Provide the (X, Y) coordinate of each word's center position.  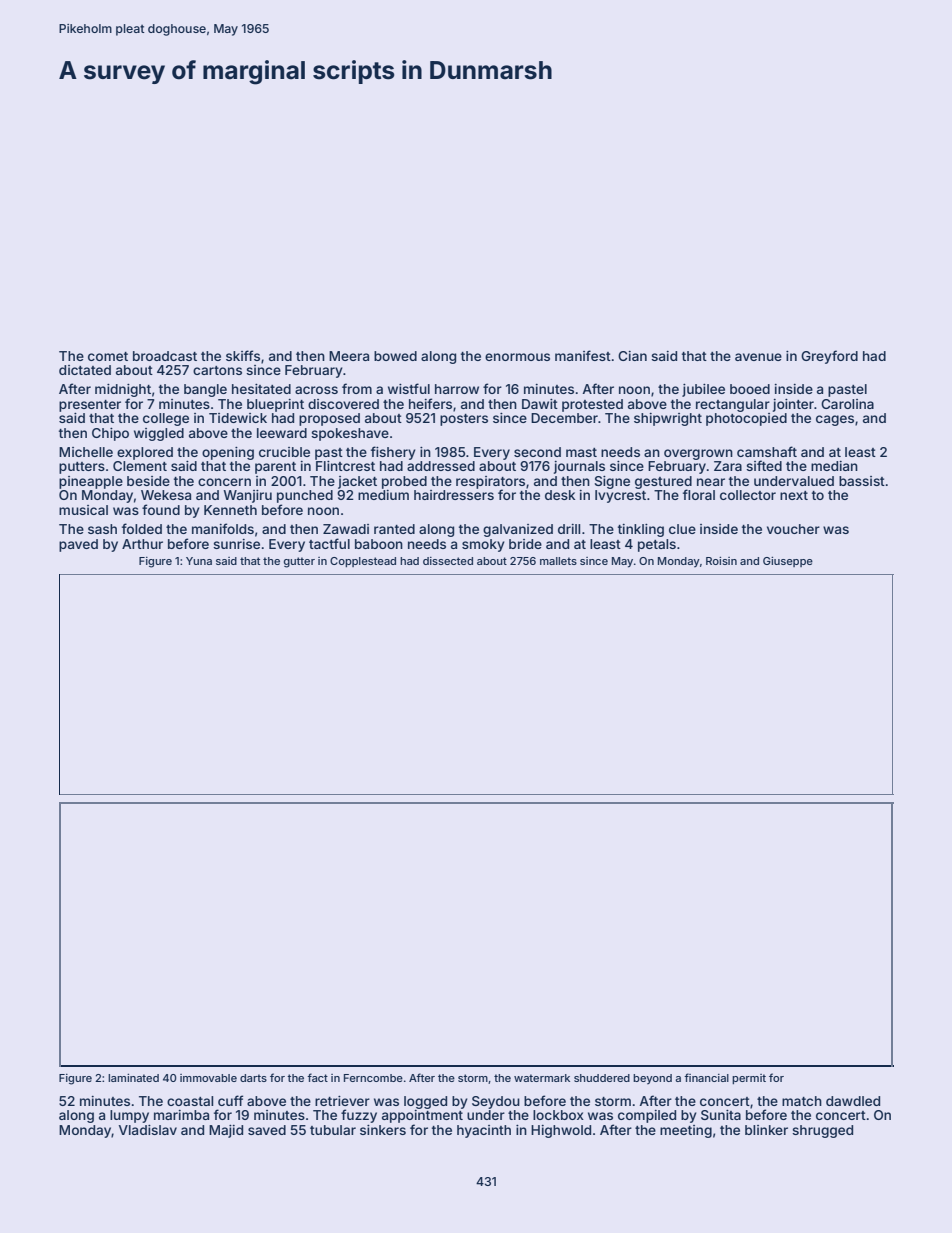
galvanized (518, 530)
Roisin (721, 561)
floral (699, 494)
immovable (208, 1078)
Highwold (561, 1131)
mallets (558, 561)
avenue (758, 357)
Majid (226, 1131)
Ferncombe (373, 1078)
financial (706, 1077)
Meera (349, 356)
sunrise (236, 544)
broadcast (165, 356)
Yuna (199, 561)
